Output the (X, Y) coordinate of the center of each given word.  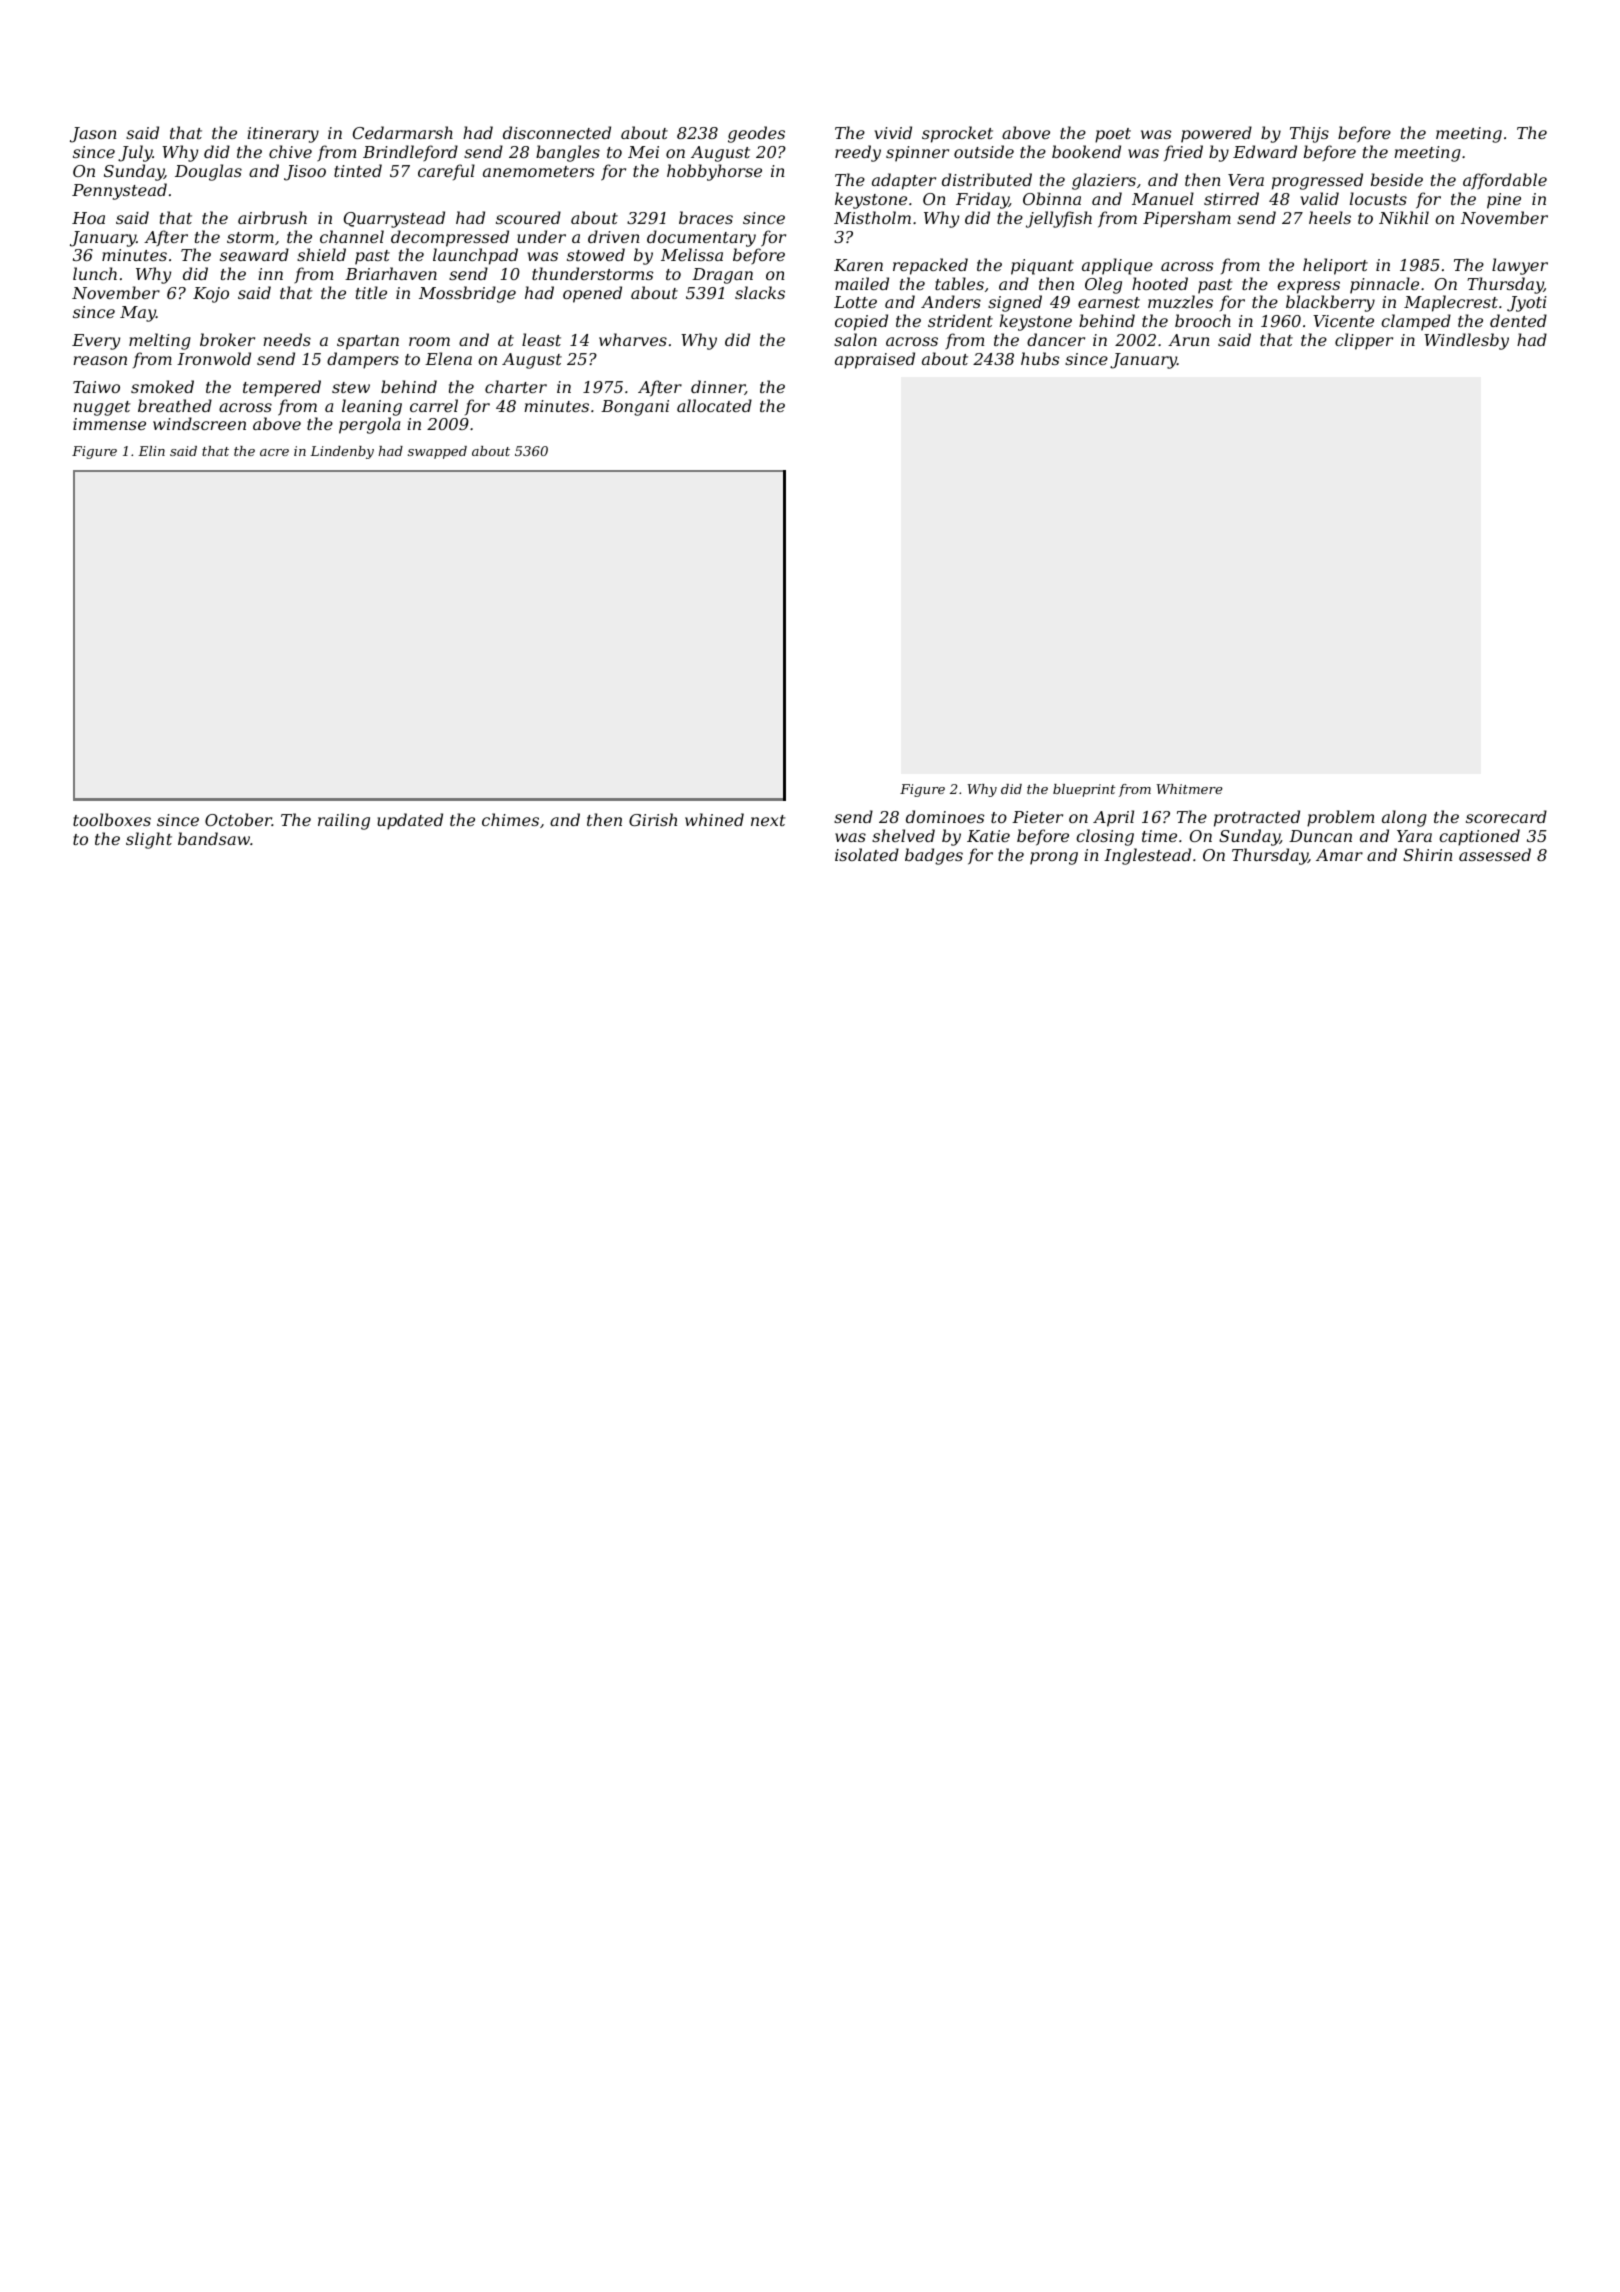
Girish (653, 819)
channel (352, 236)
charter (516, 386)
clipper (1364, 341)
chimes (510, 819)
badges (934, 856)
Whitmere (1190, 789)
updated (410, 821)
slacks (760, 292)
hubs (1040, 358)
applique (1117, 266)
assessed (1495, 854)
